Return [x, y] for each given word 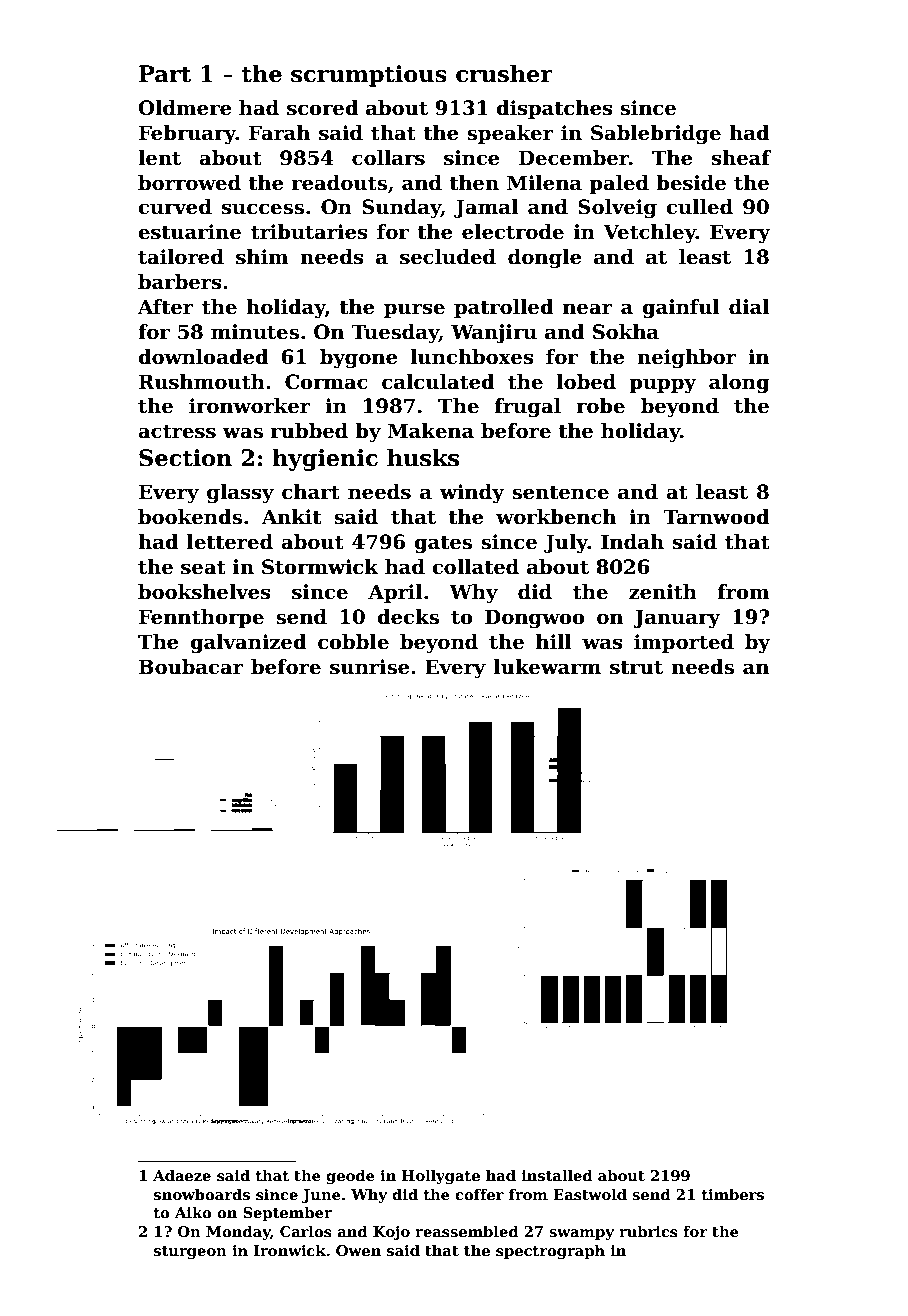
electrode [513, 232]
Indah [632, 542]
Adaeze [182, 1175]
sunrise [369, 667]
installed [557, 1175]
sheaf [741, 158]
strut [636, 668]
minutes [255, 332]
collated [475, 567]
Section [185, 458]
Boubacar [191, 667]
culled [699, 207]
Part [165, 74]
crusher [504, 73]
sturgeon [190, 1252]
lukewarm [547, 667]
